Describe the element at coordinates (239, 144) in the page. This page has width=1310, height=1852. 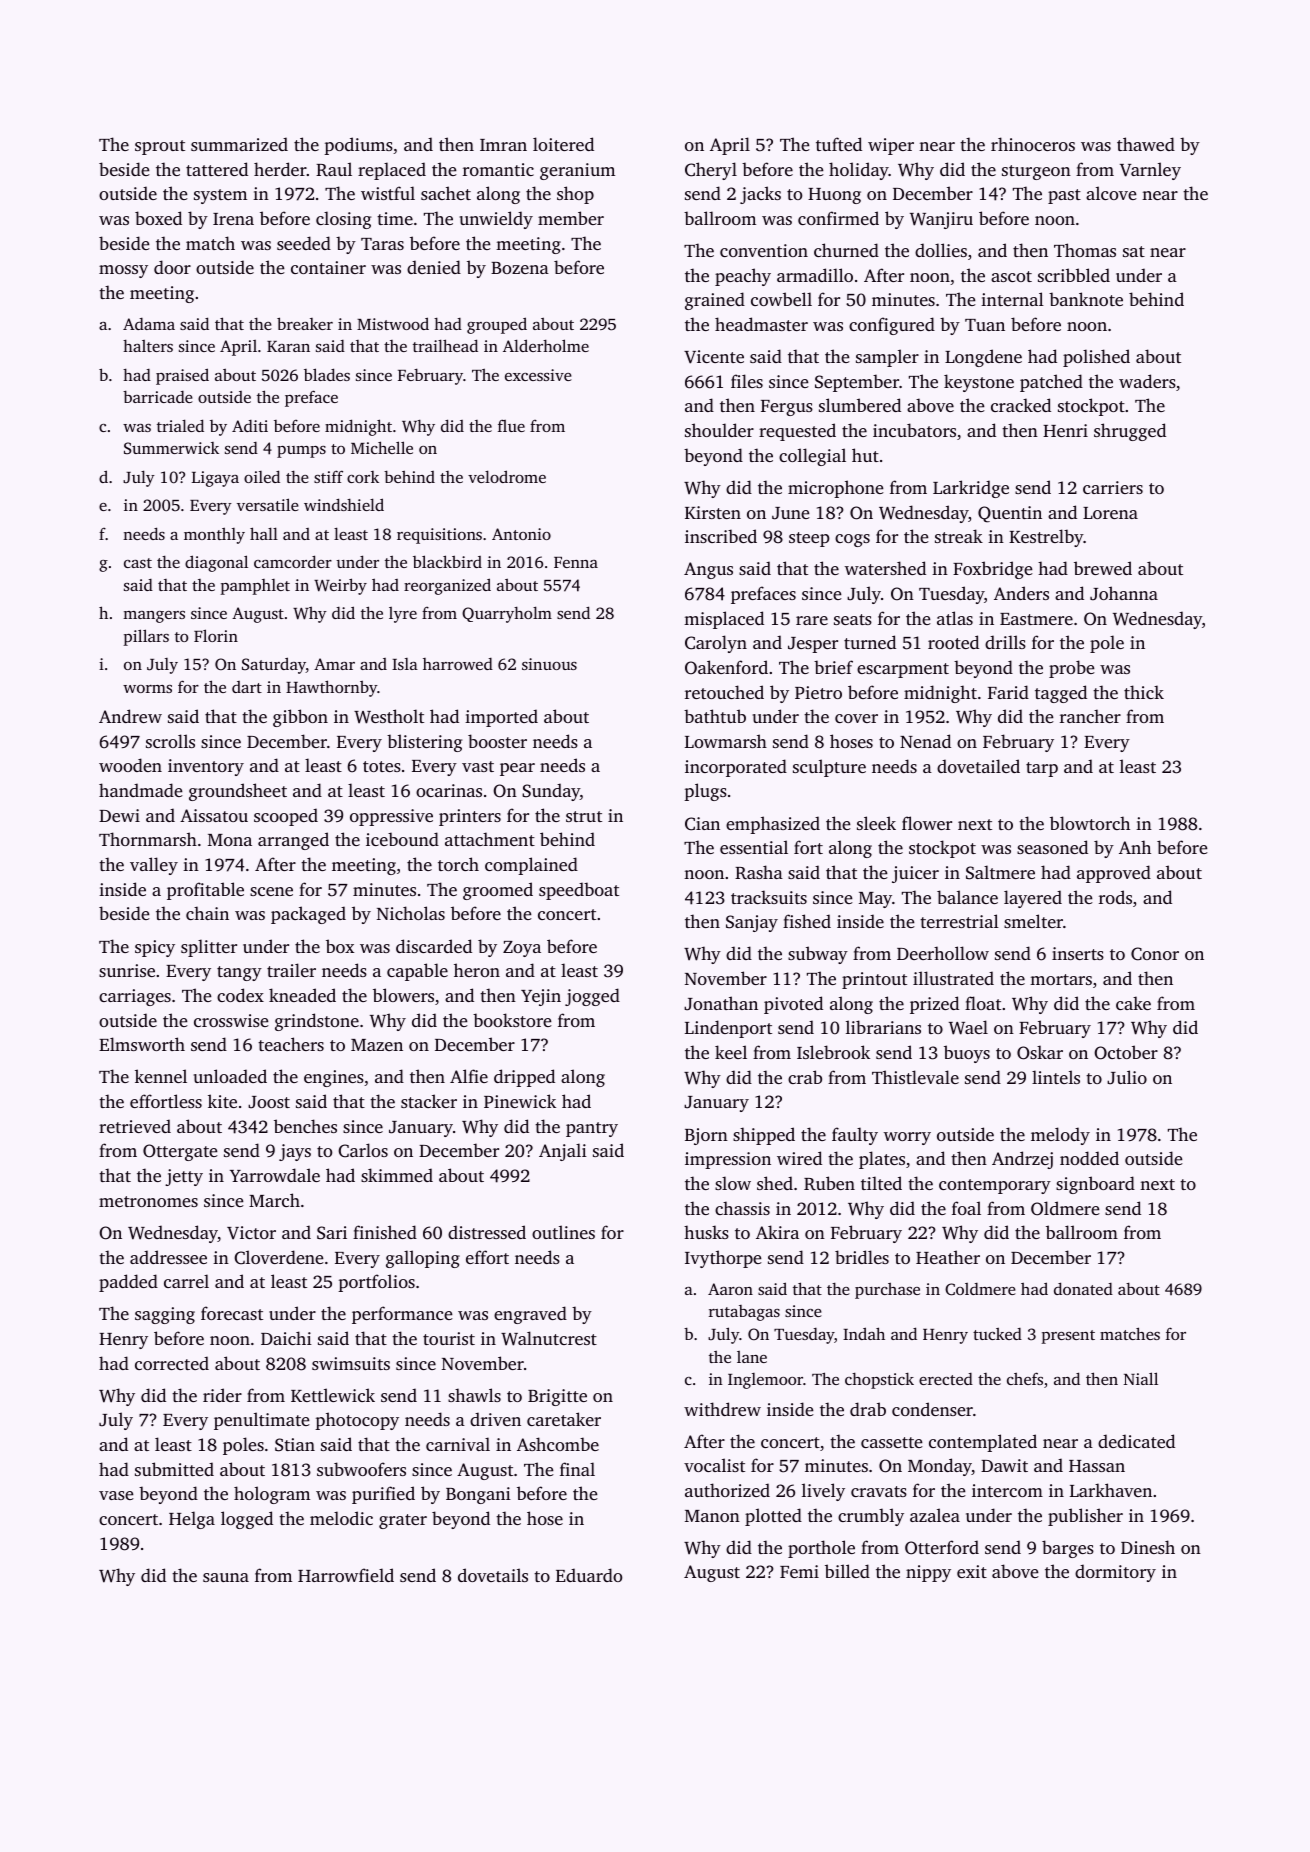
I see `summarized` at that location.
